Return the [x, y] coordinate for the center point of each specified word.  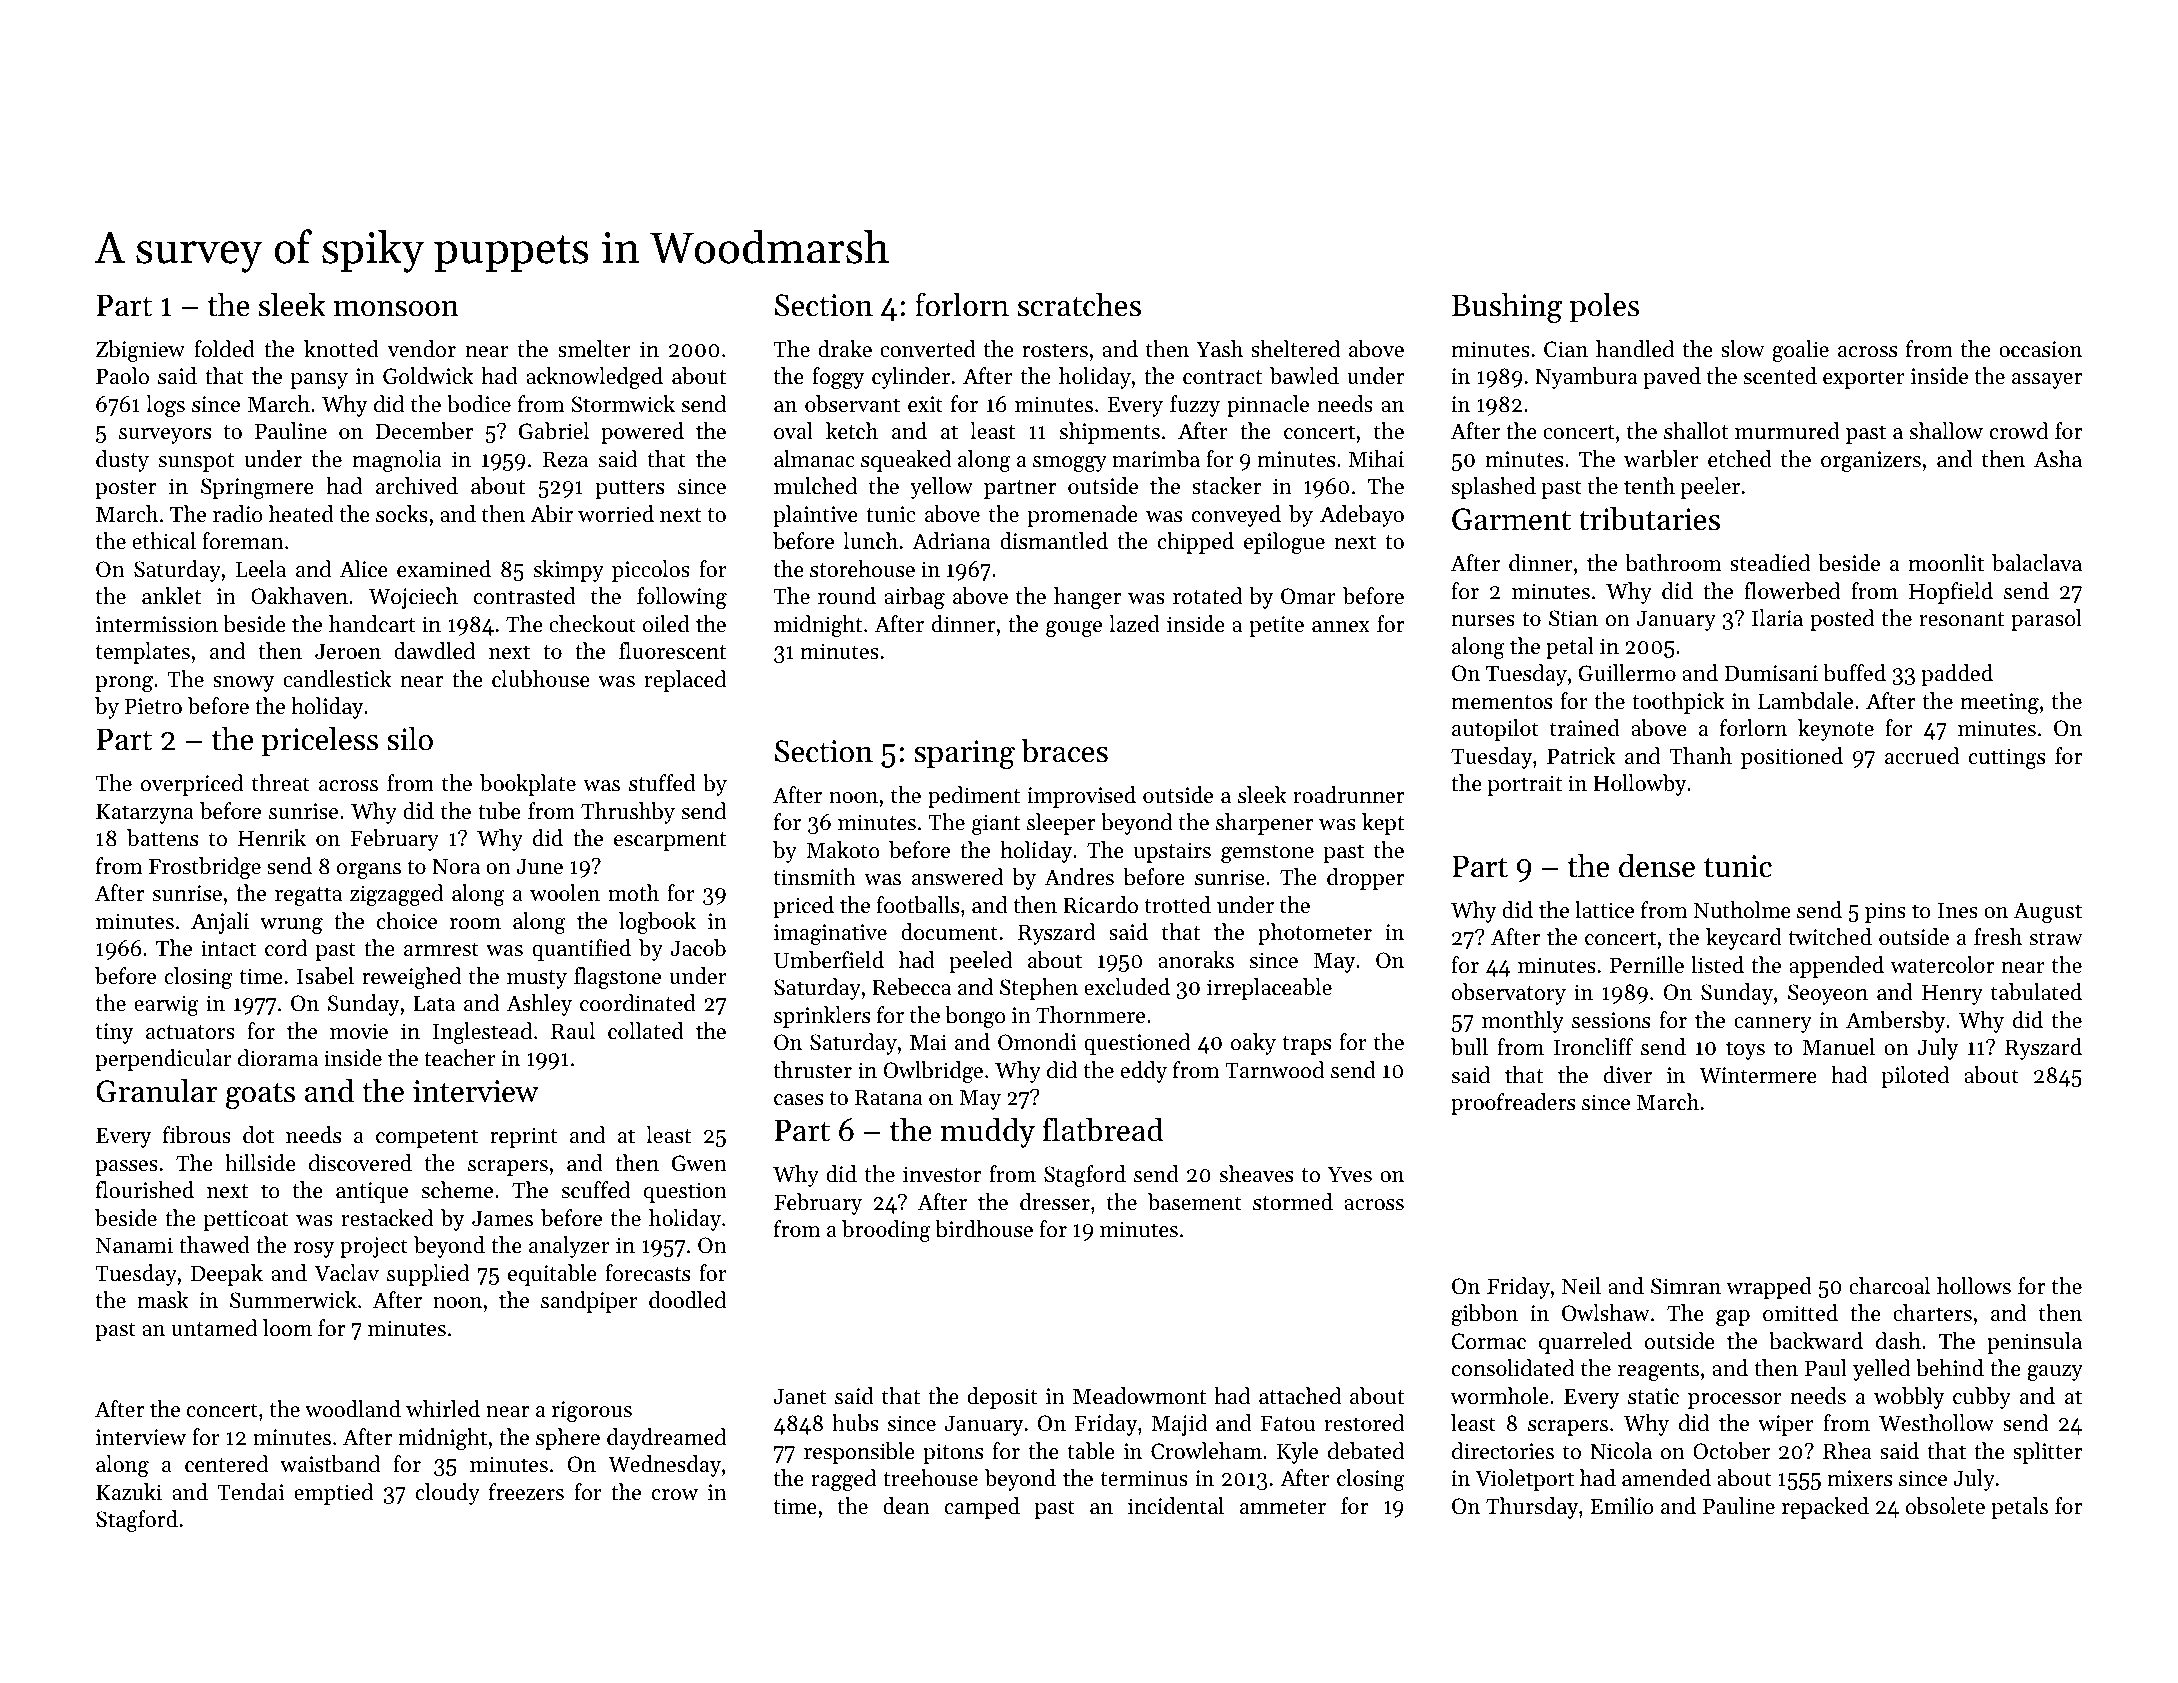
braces [1064, 751]
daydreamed [666, 1439]
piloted [1915, 1077]
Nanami [134, 1245]
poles [1604, 308]
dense [1657, 866]
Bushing [1507, 307]
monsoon [396, 309]
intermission [157, 624]
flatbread [1103, 1129]
